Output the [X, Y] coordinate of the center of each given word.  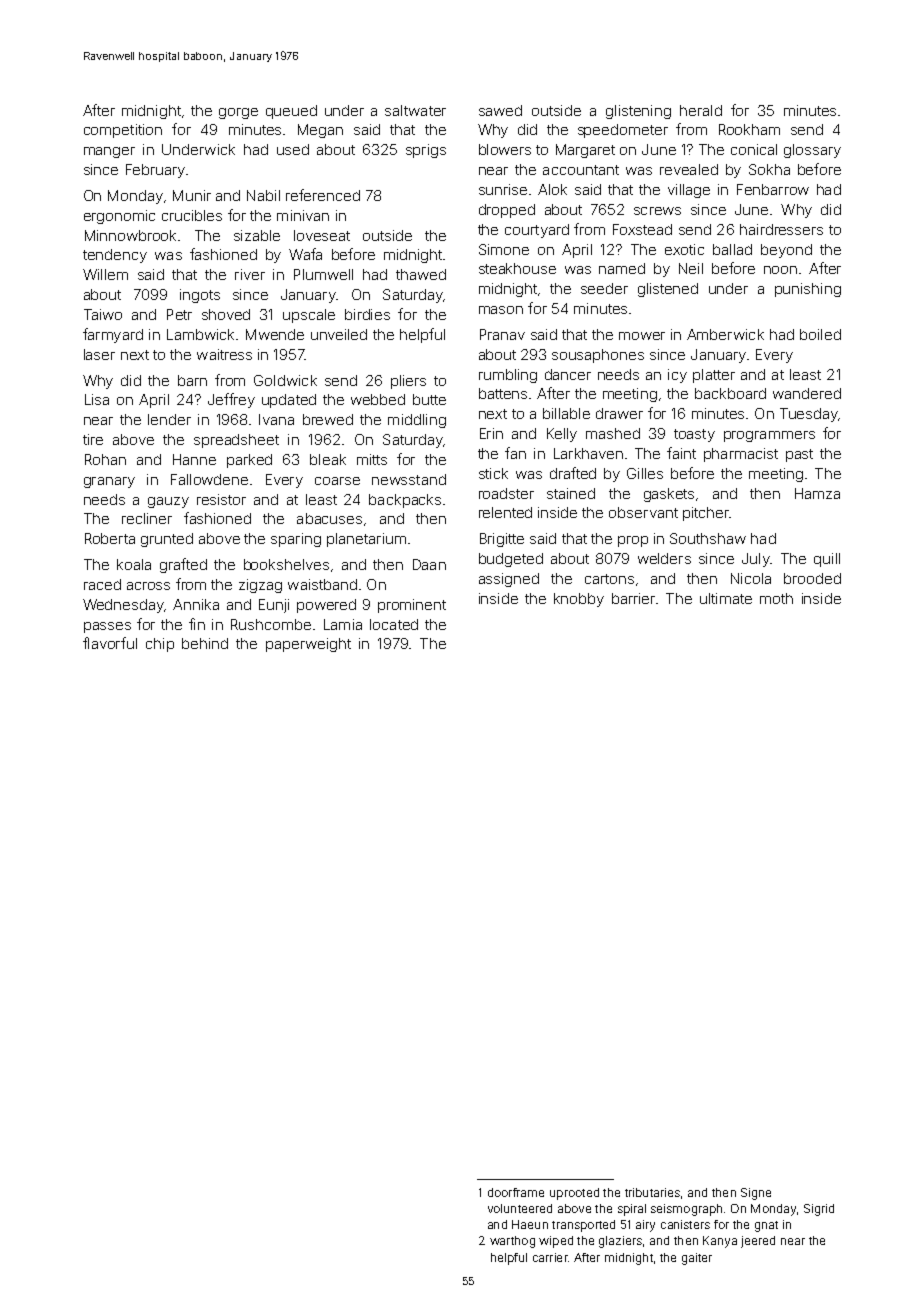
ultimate [726, 598]
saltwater [415, 110]
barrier [633, 598]
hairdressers [781, 229]
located [394, 624]
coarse [337, 481]
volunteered [520, 1208]
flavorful [110, 643]
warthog [512, 1242]
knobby [579, 600]
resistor [221, 499]
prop [633, 541]
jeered [758, 1242]
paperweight [308, 645]
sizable [257, 235]
